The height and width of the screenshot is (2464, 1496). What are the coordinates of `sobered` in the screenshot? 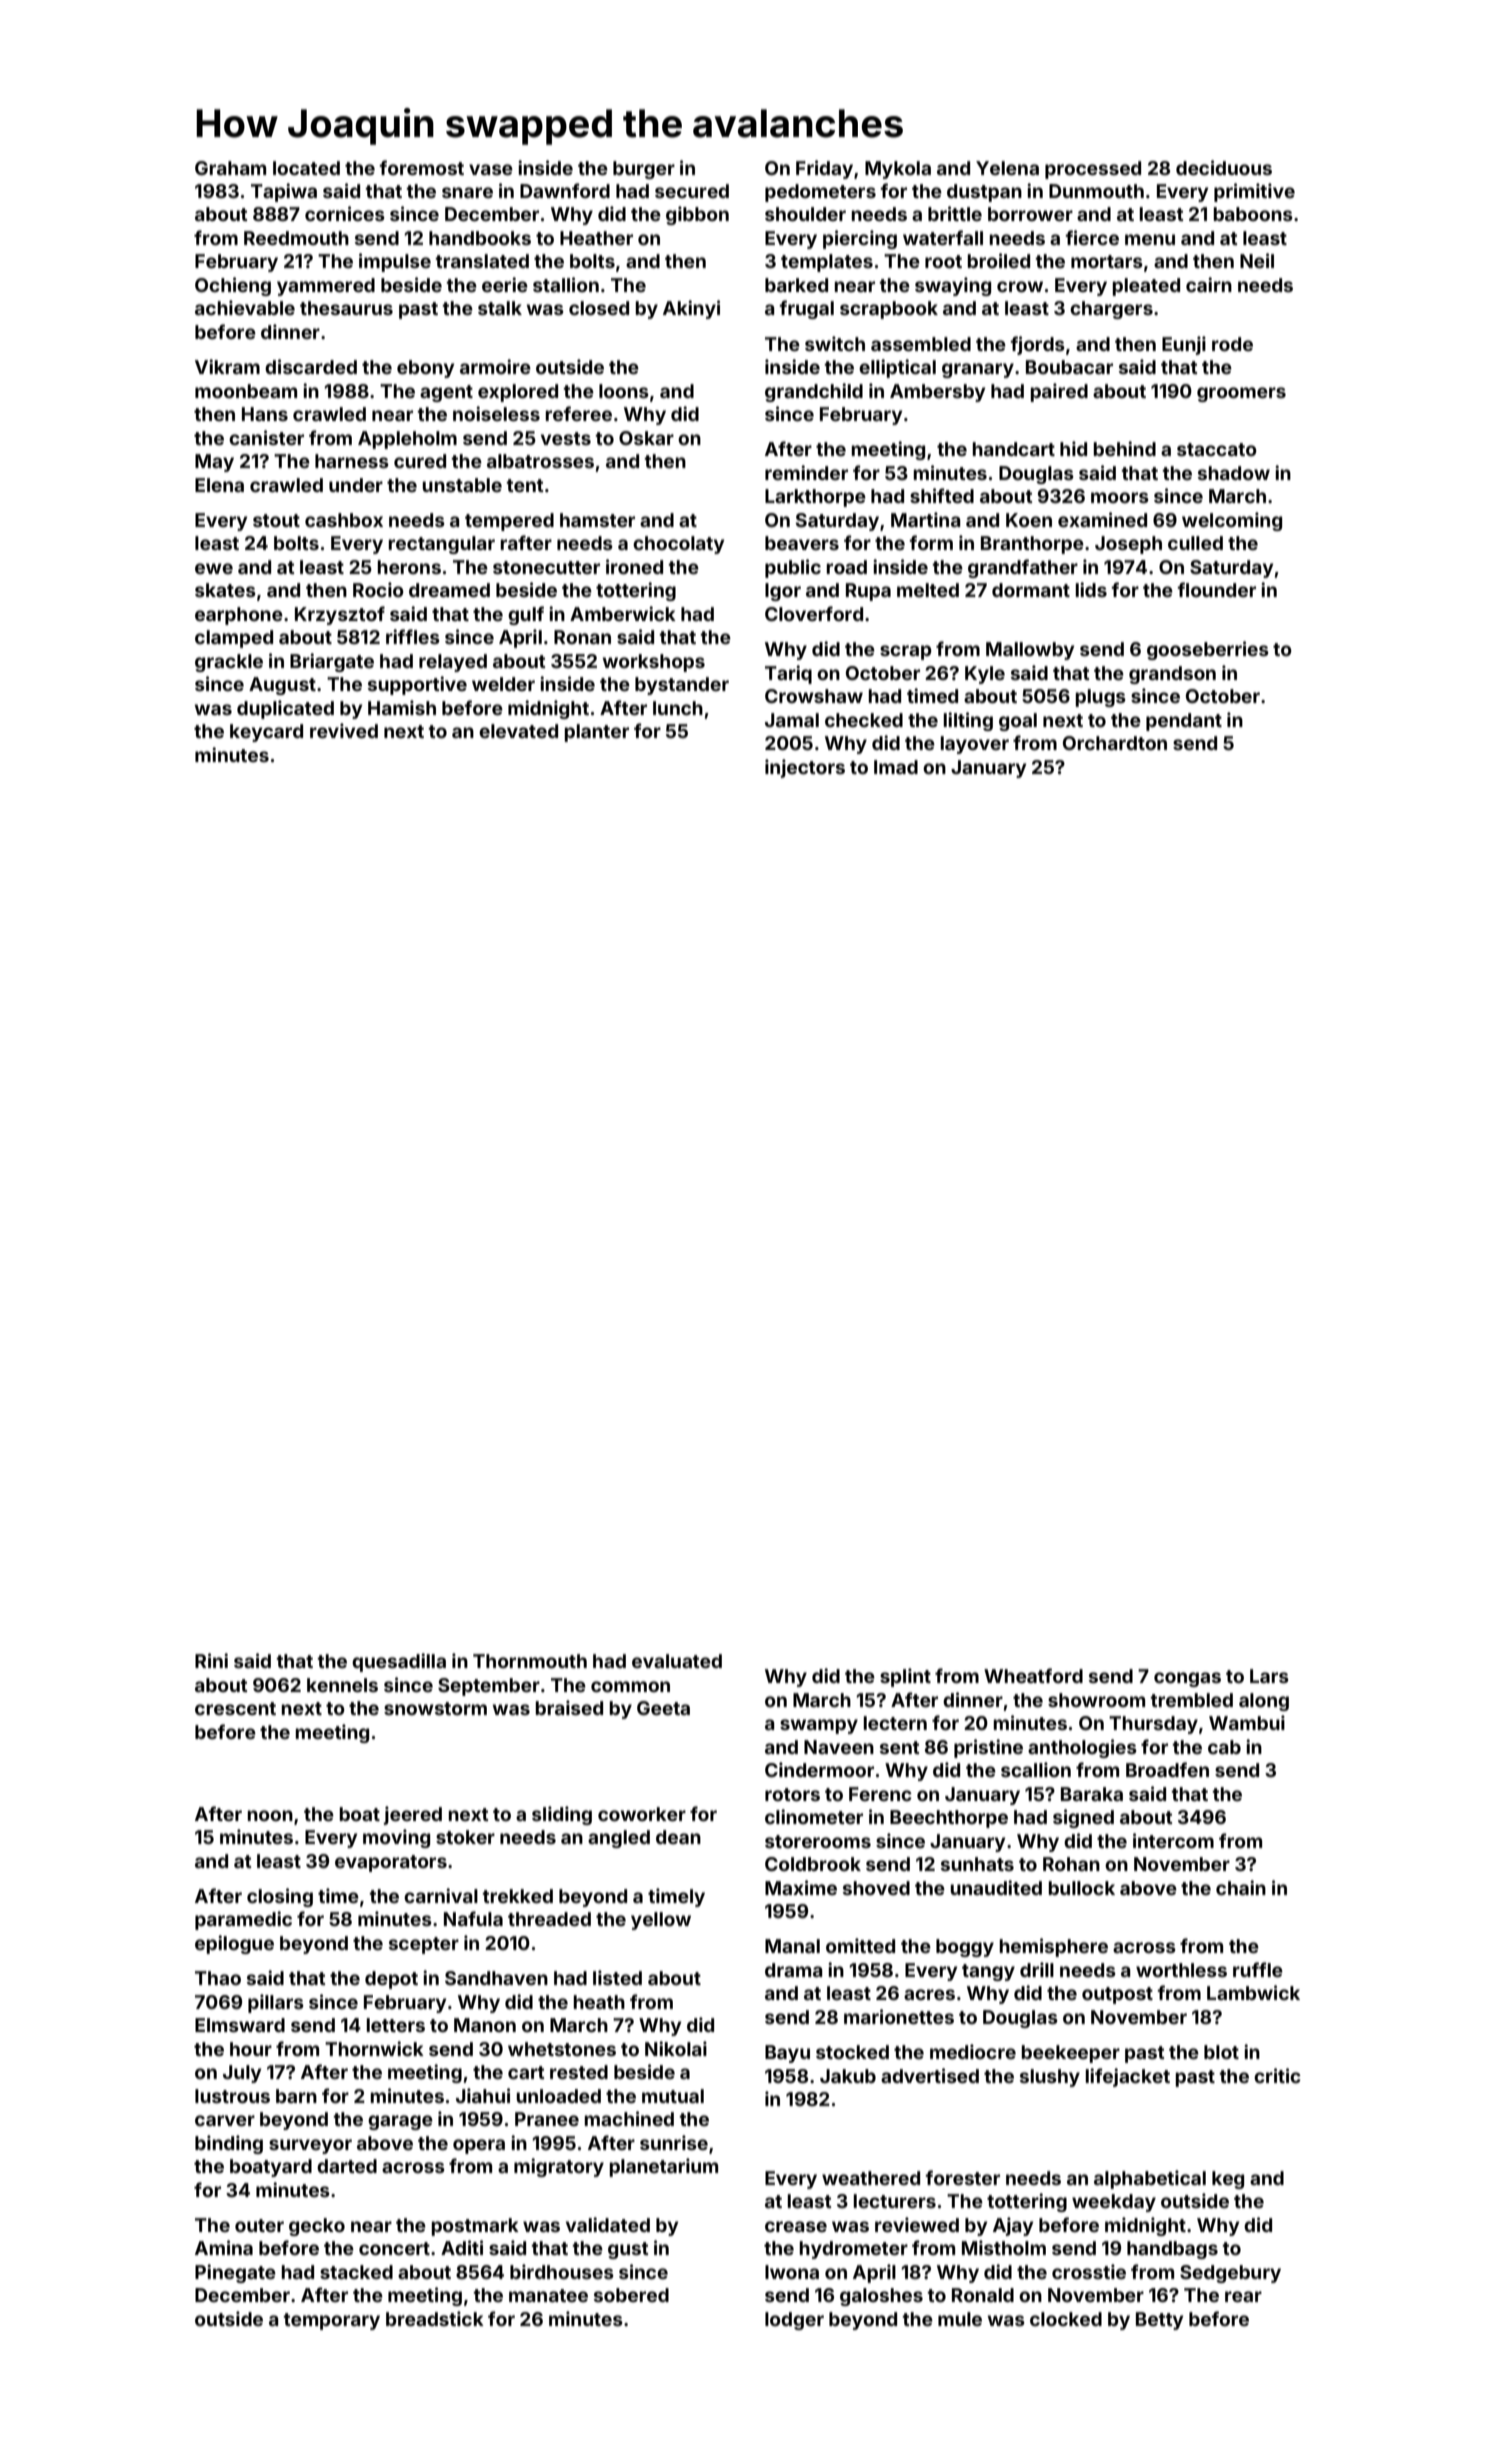 It's located at (631, 2295).
